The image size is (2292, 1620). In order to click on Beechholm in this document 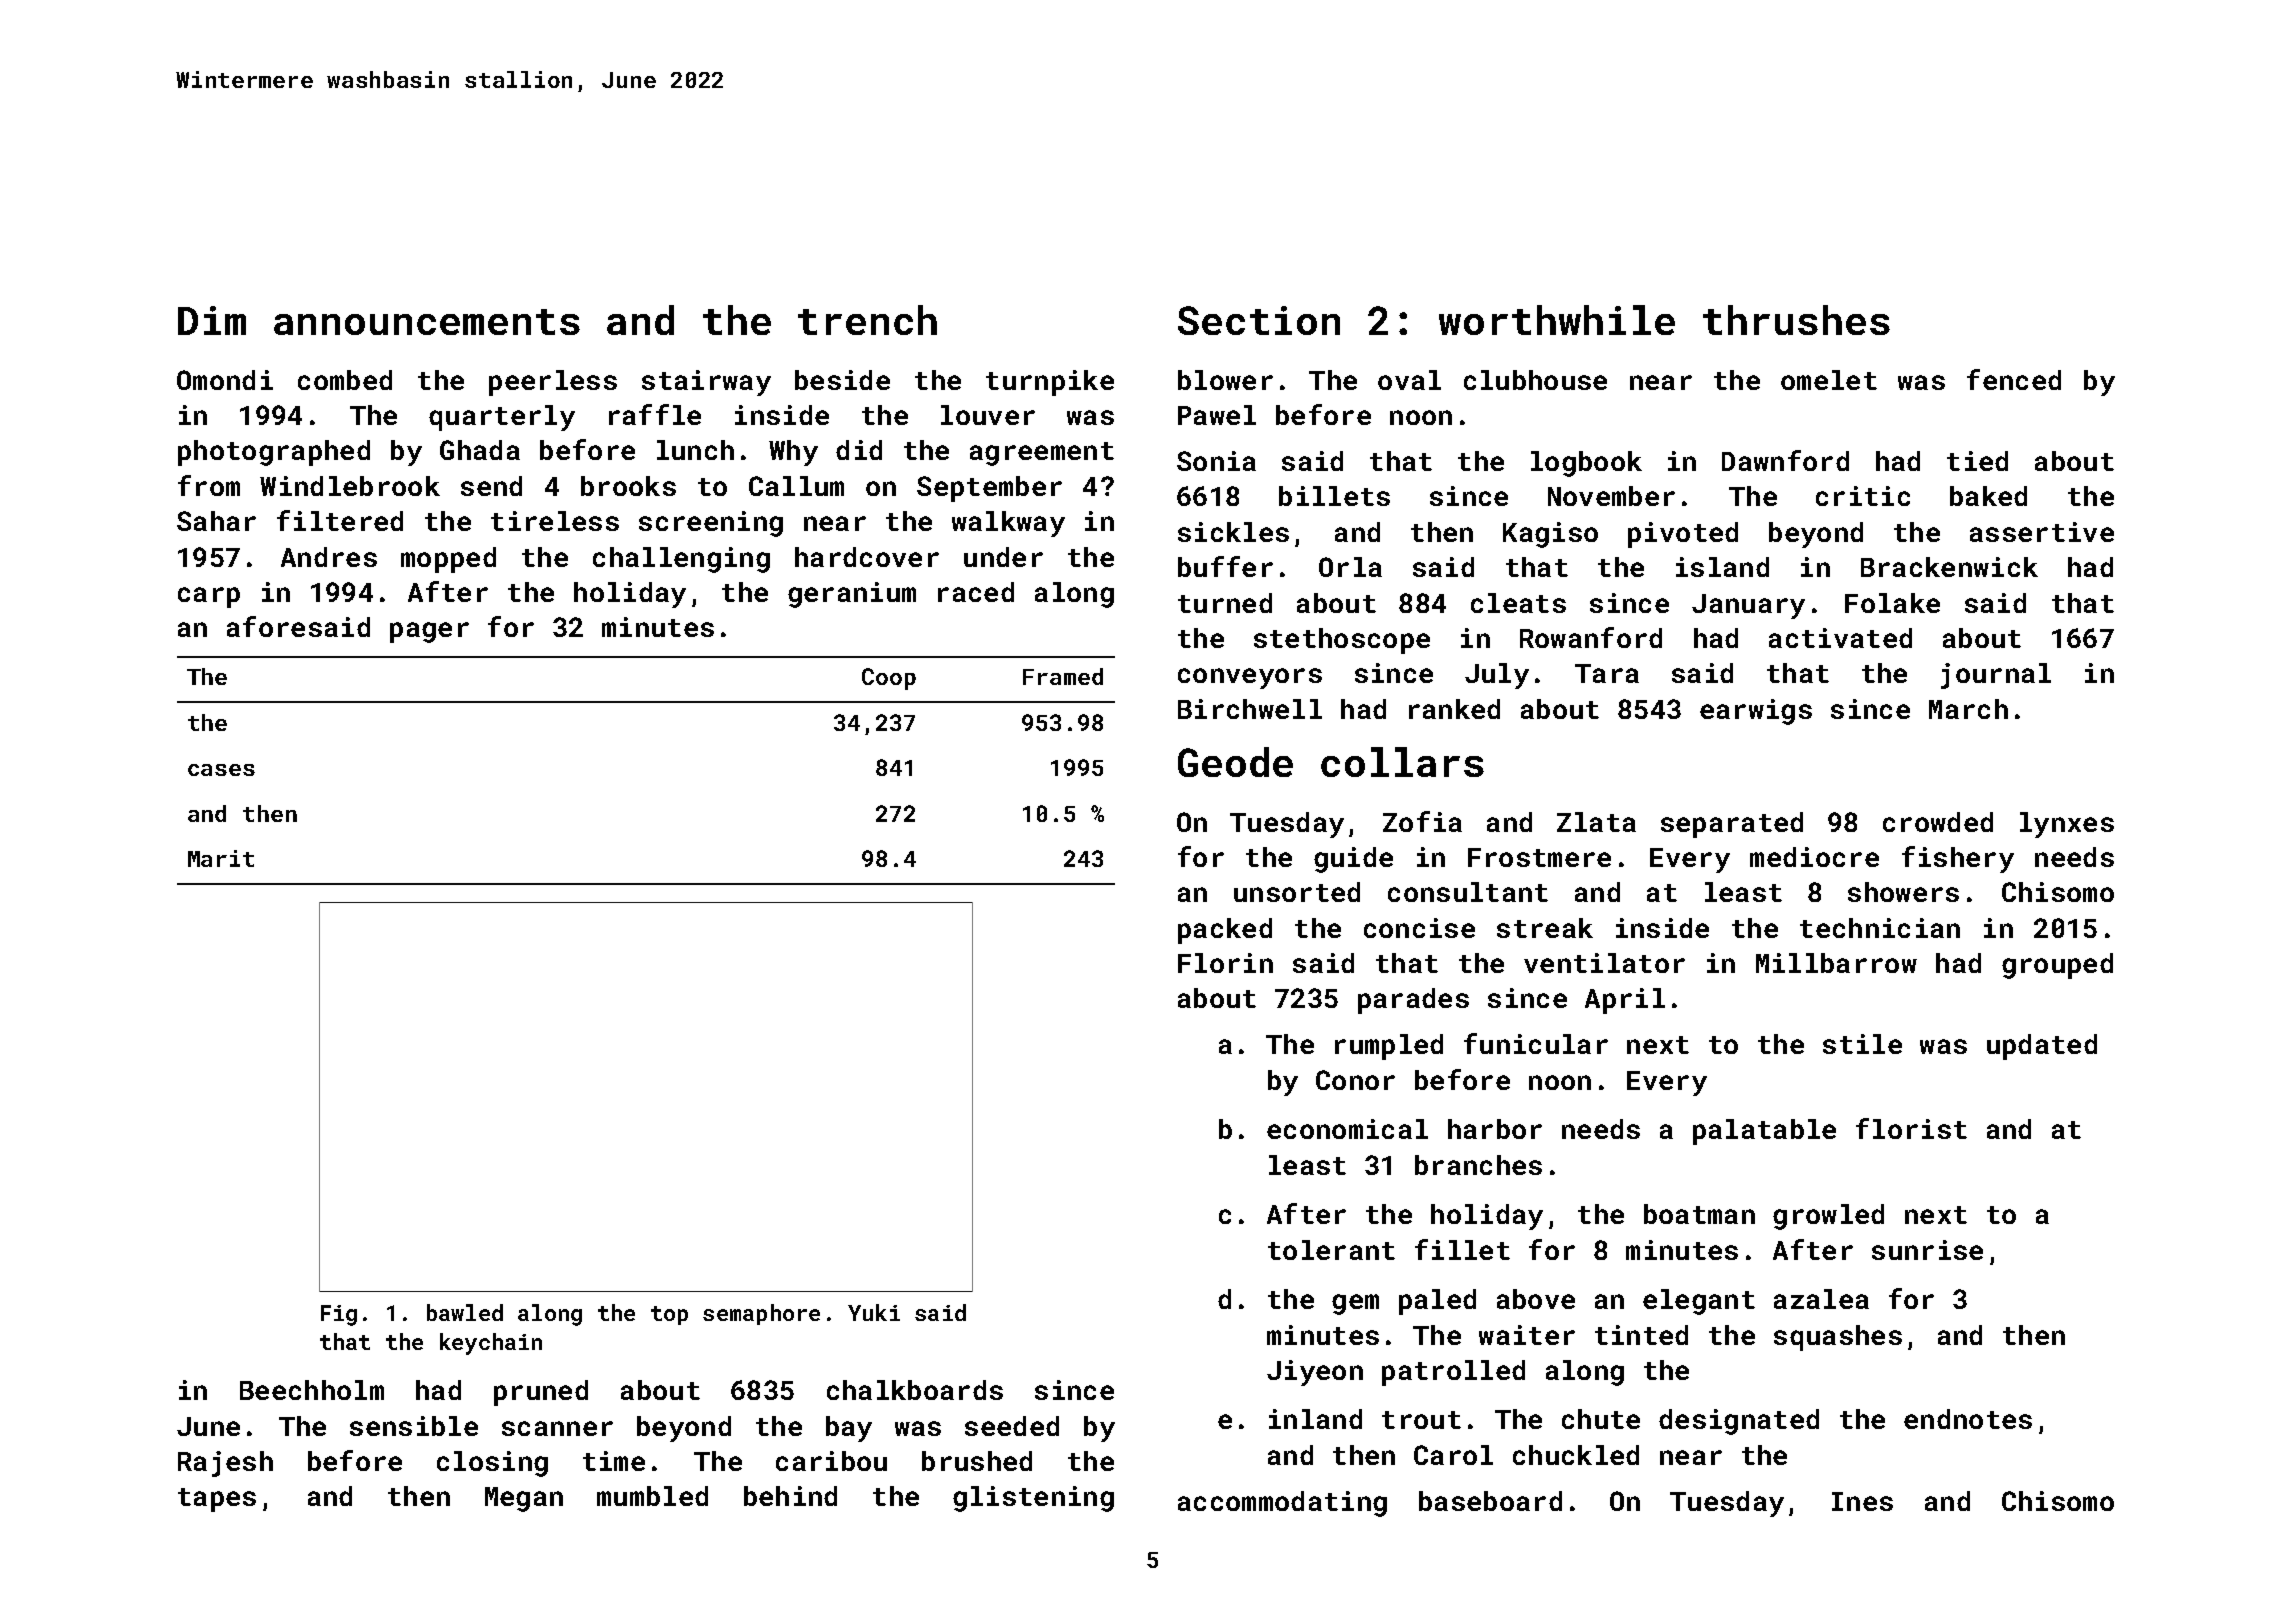, I will do `click(312, 1390)`.
